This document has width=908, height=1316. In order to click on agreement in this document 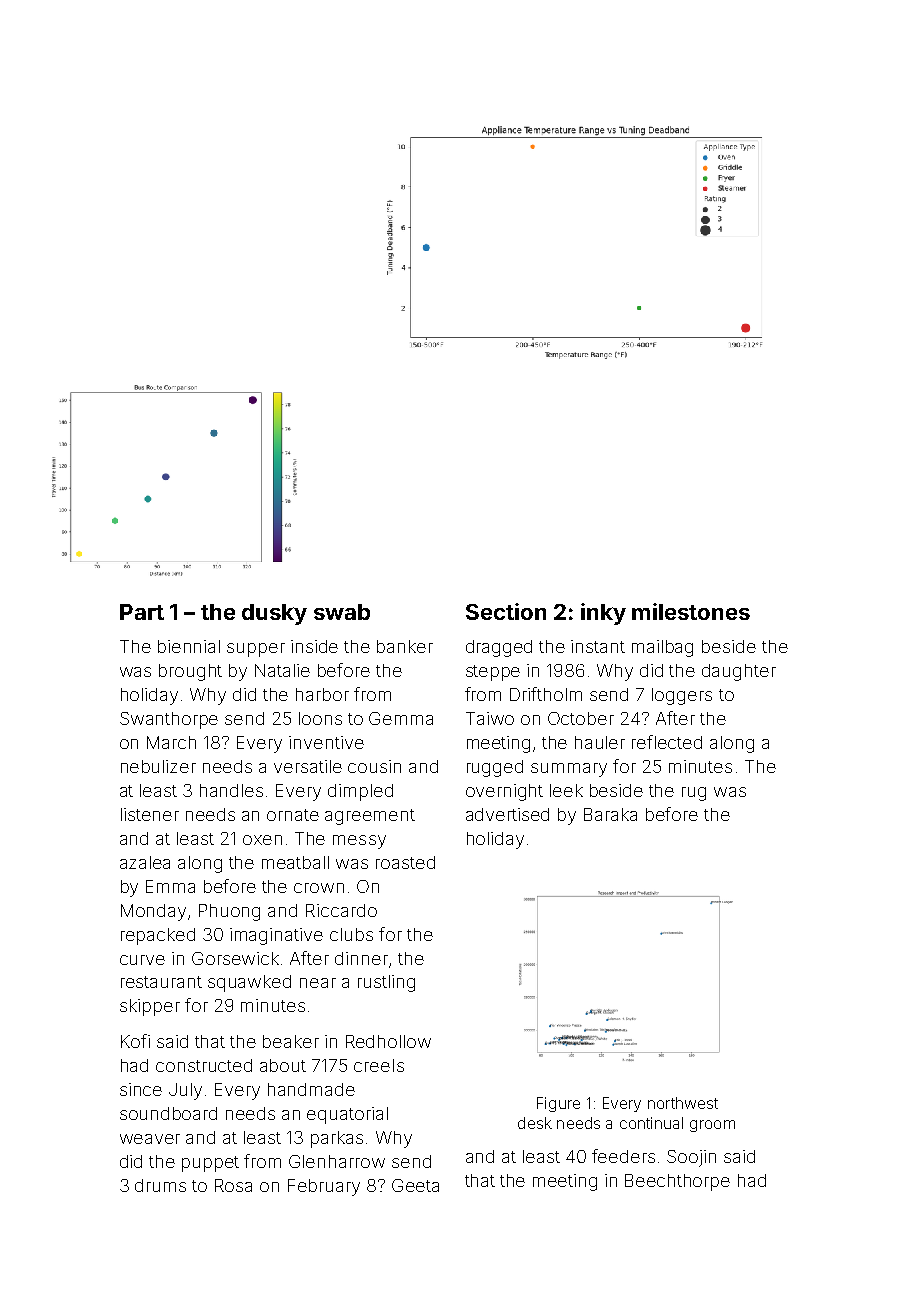, I will do `click(370, 817)`.
